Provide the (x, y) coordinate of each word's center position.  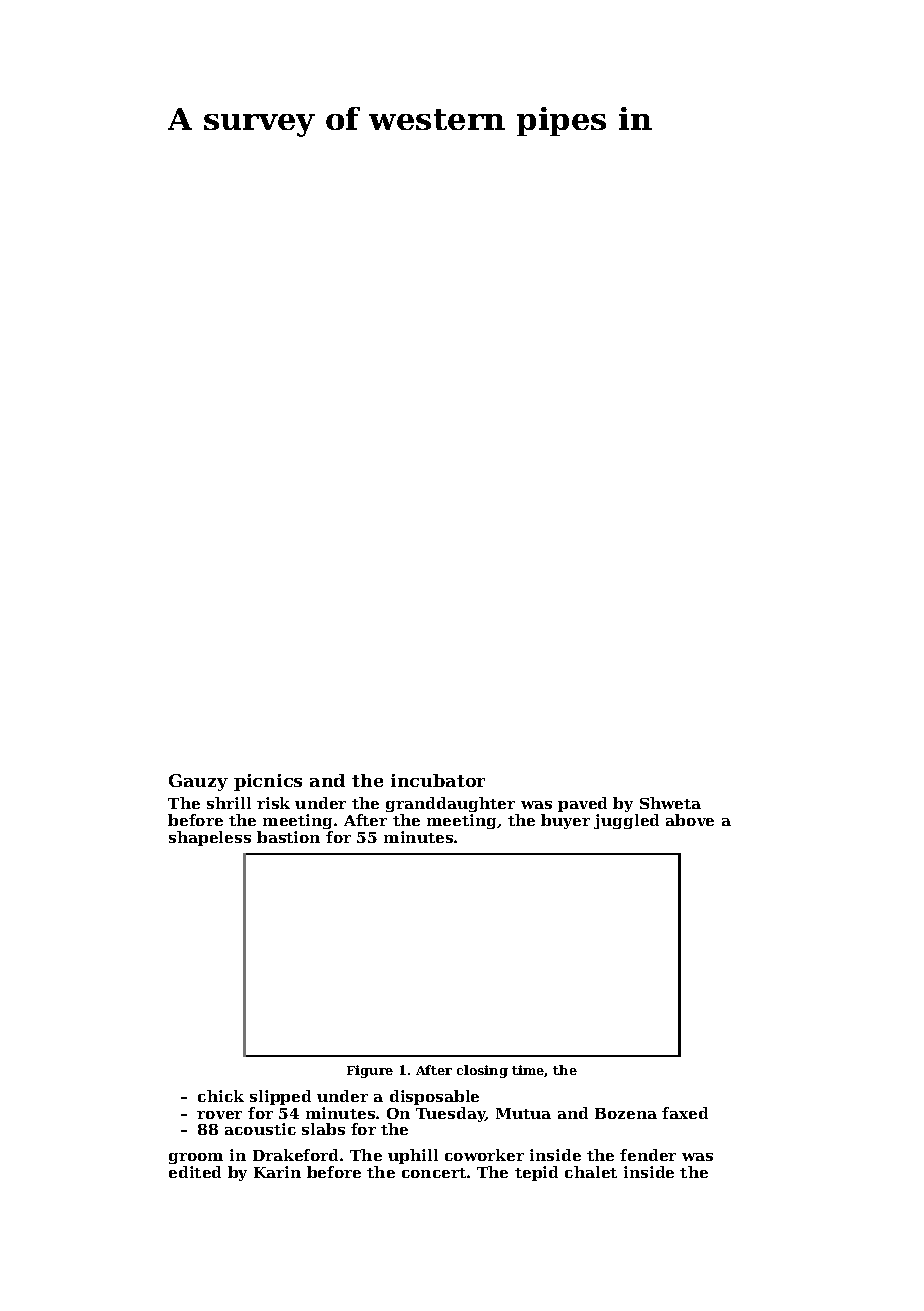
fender (648, 1155)
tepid (536, 1173)
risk (273, 803)
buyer (565, 821)
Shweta (670, 803)
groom (196, 1158)
